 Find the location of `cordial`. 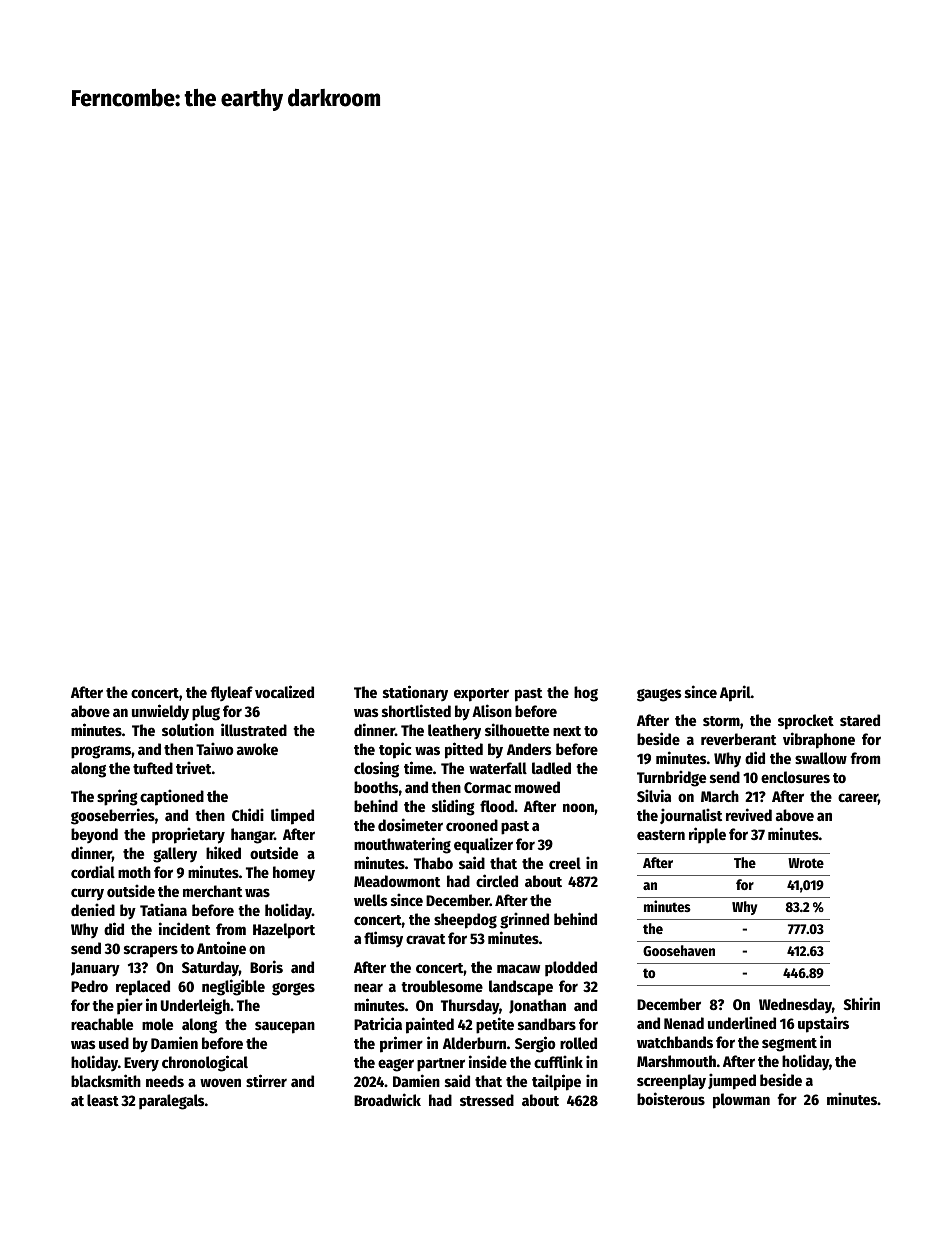

cordial is located at coordinates (93, 871).
